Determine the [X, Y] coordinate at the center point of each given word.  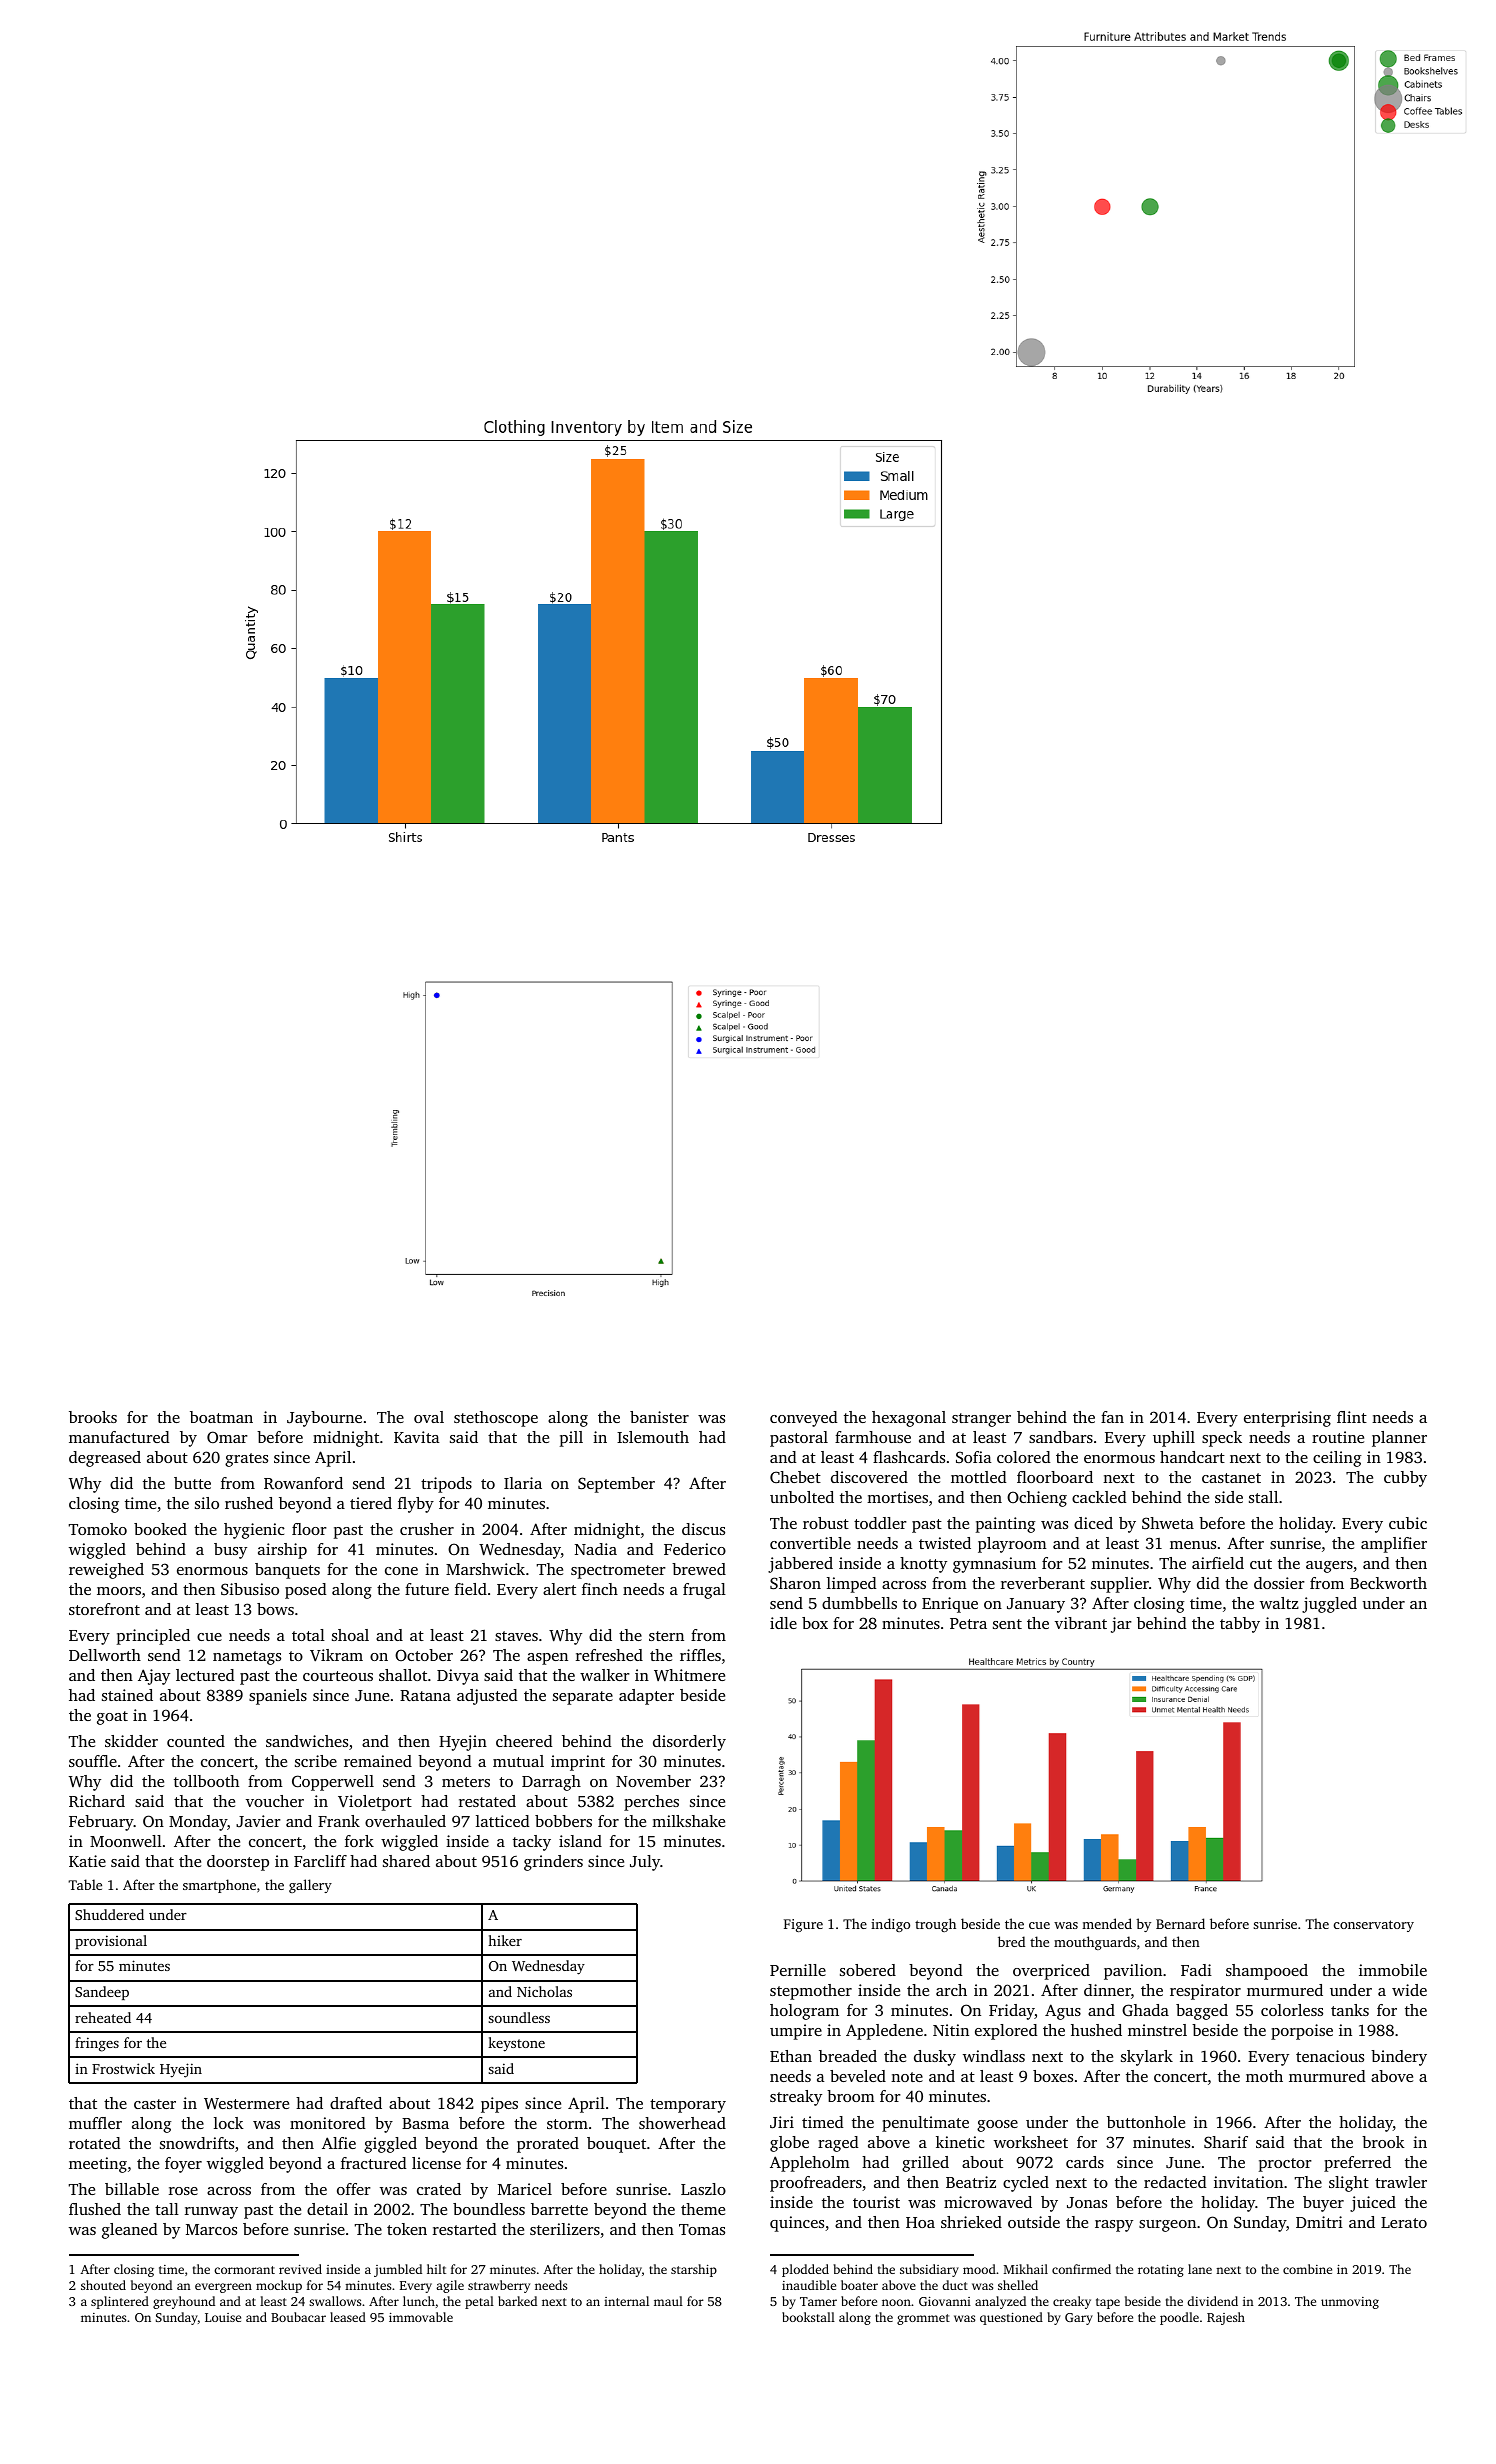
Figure [803, 1925]
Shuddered [109, 1914]
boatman [221, 1417]
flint [1352, 1417]
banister [659, 1417]
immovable [421, 2317]
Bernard [1180, 1923]
